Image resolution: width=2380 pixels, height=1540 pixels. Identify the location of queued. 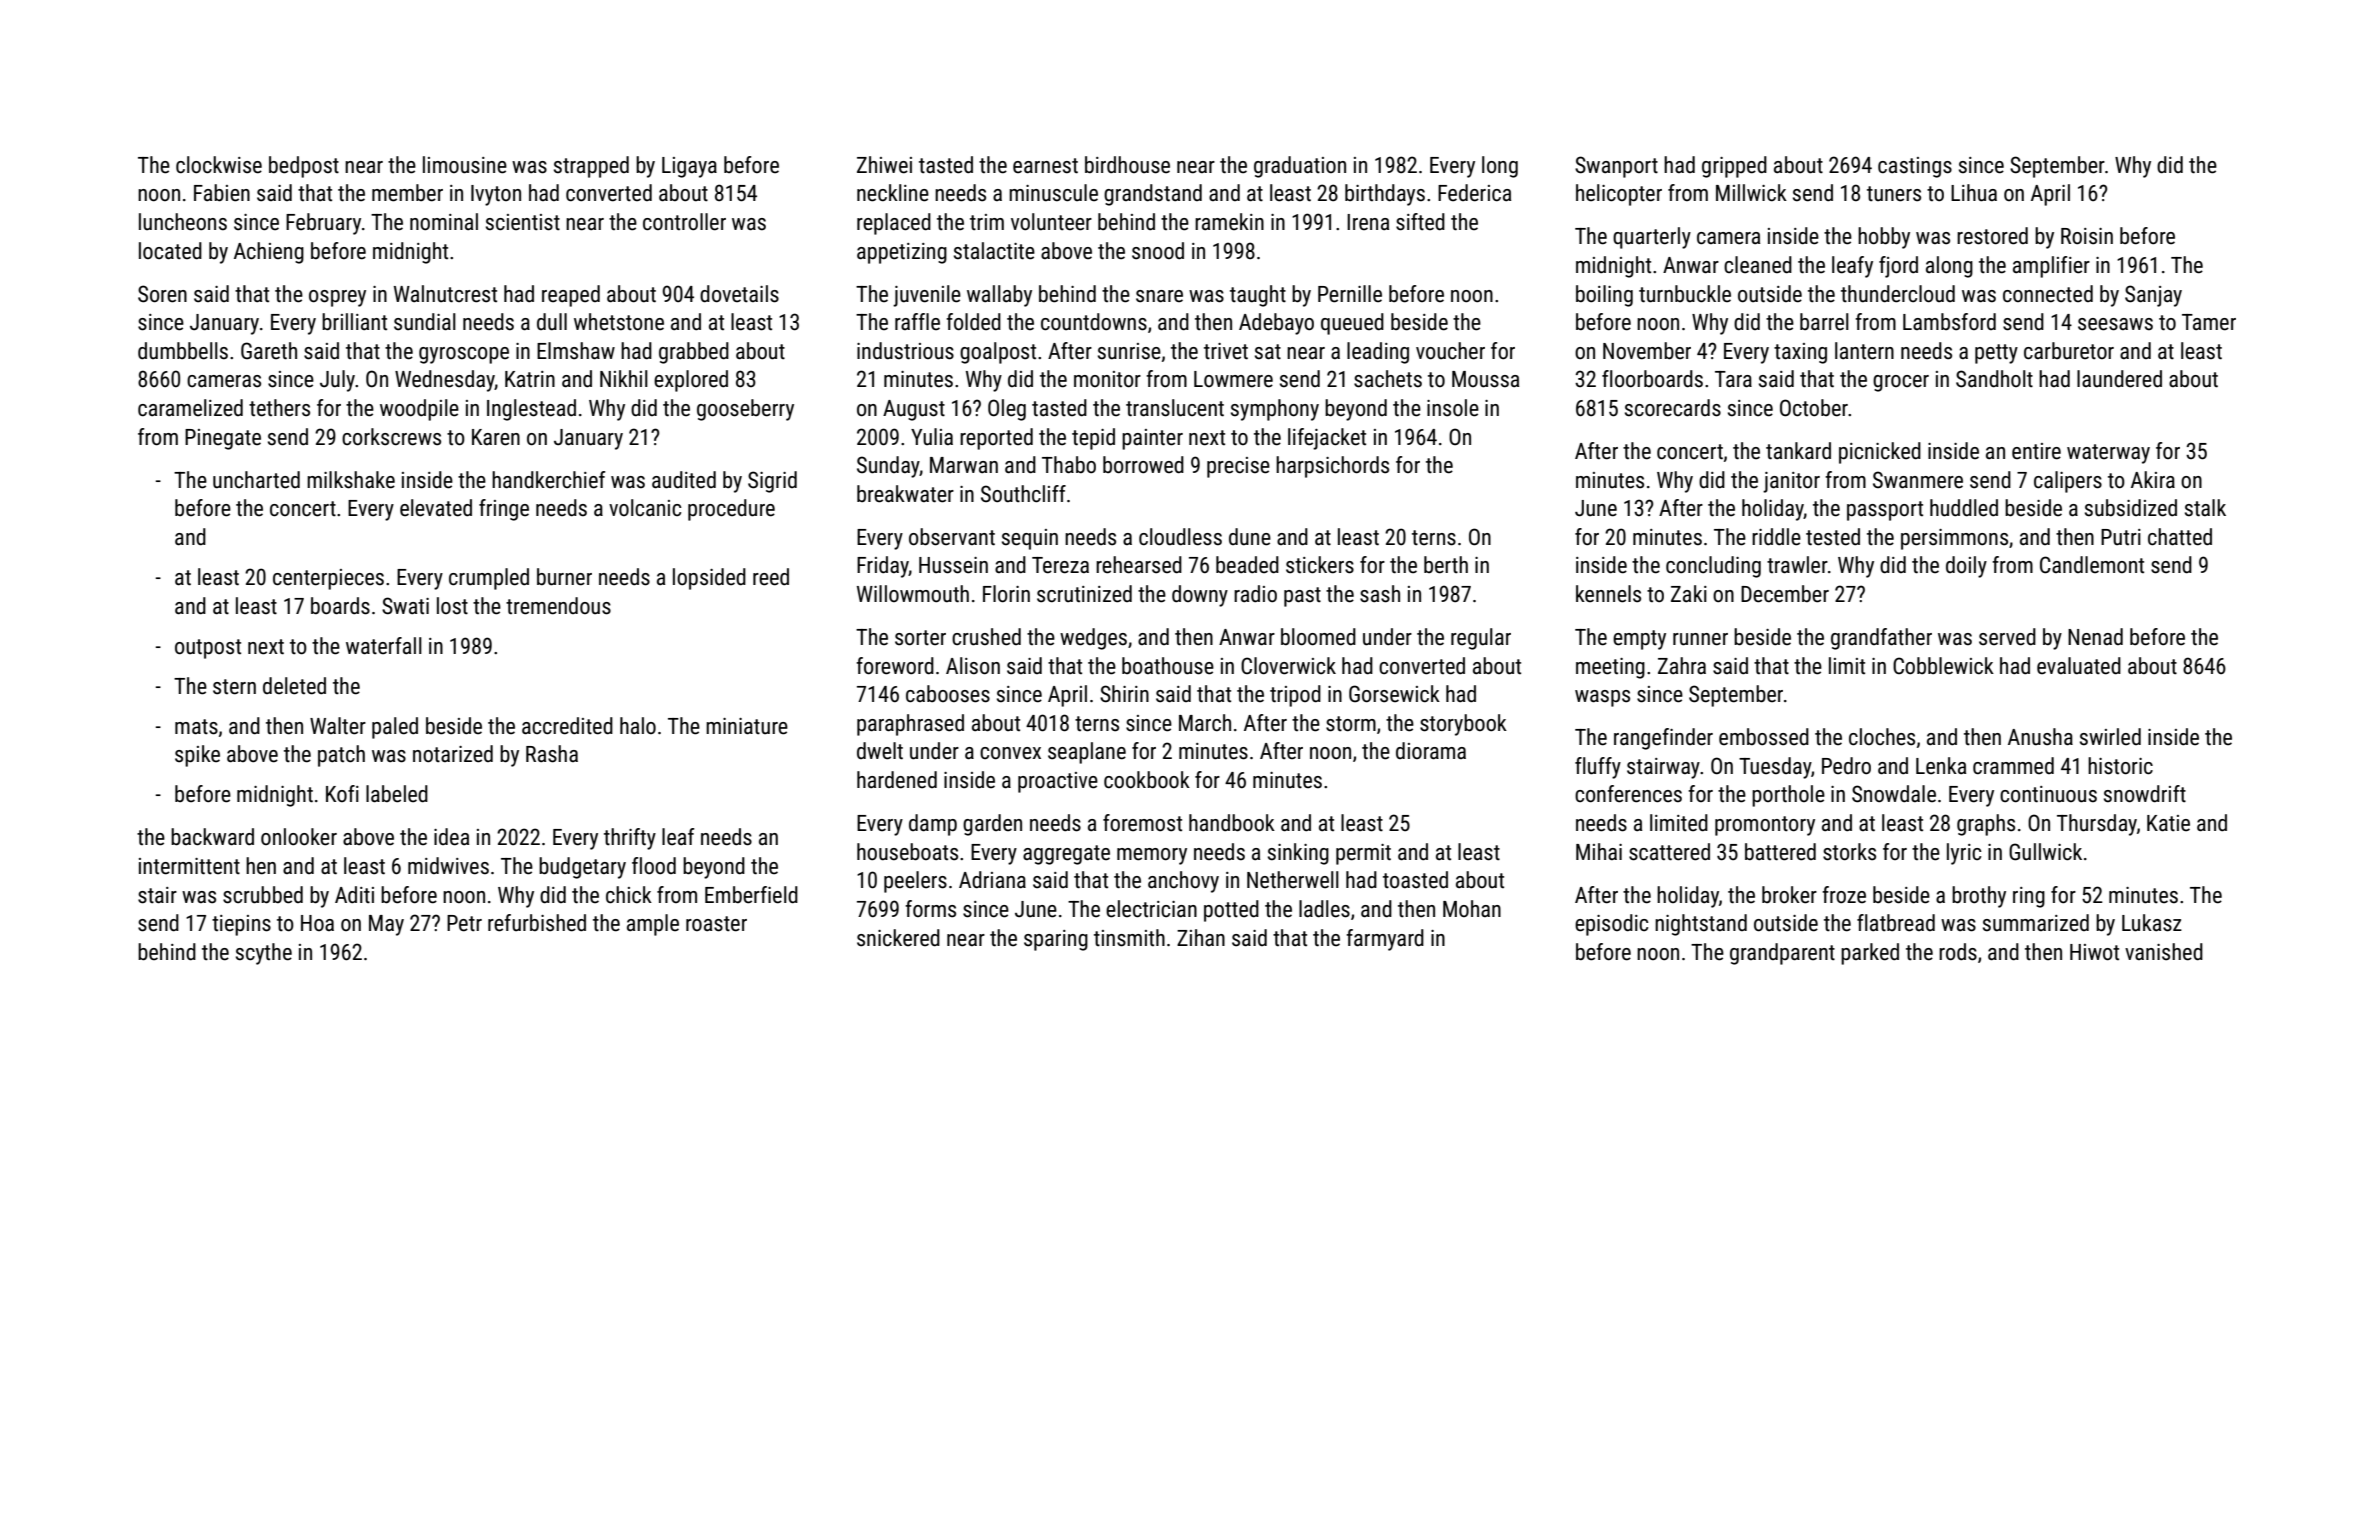
(1352, 324).
